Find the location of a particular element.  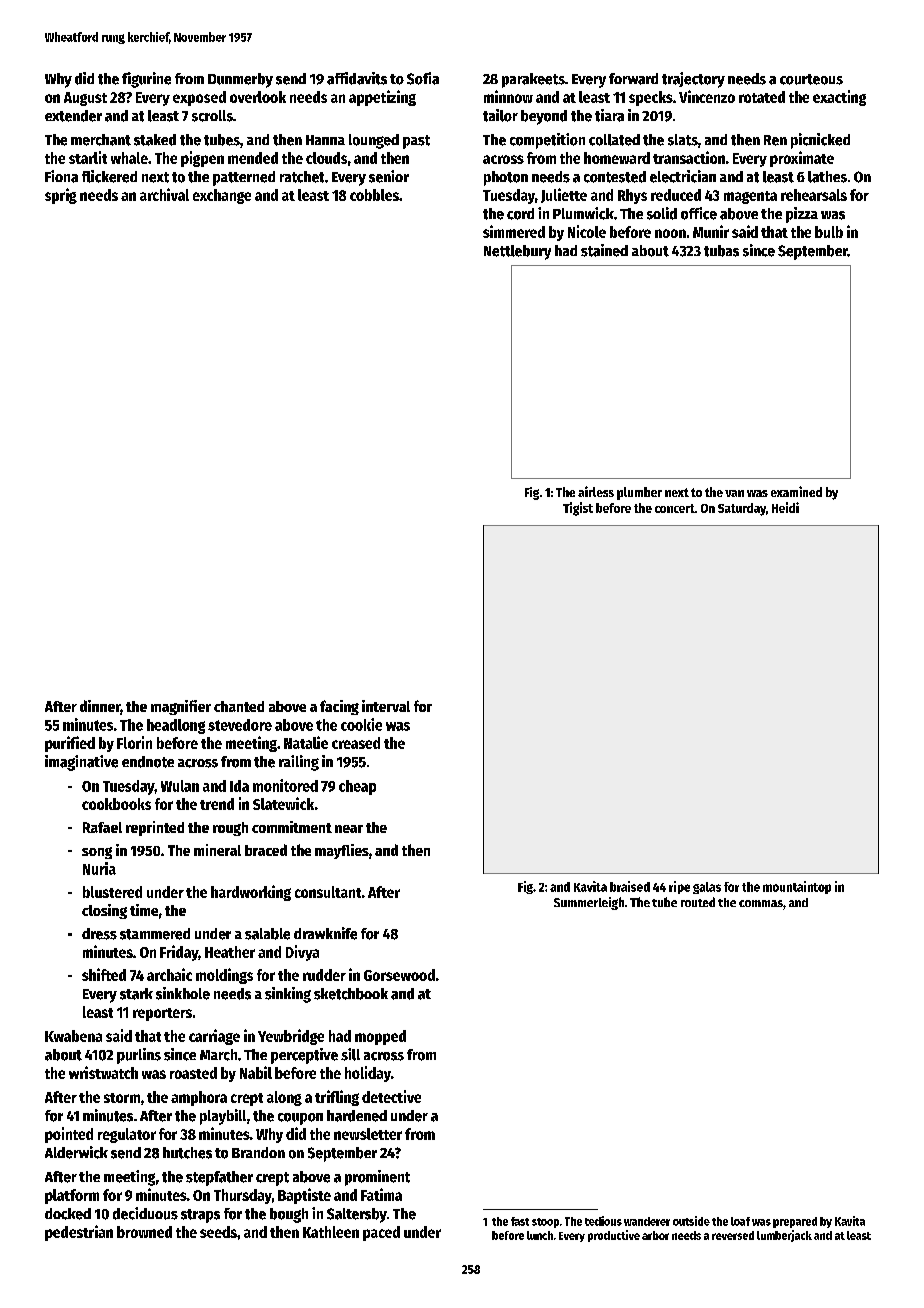

electrician is located at coordinates (683, 176).
